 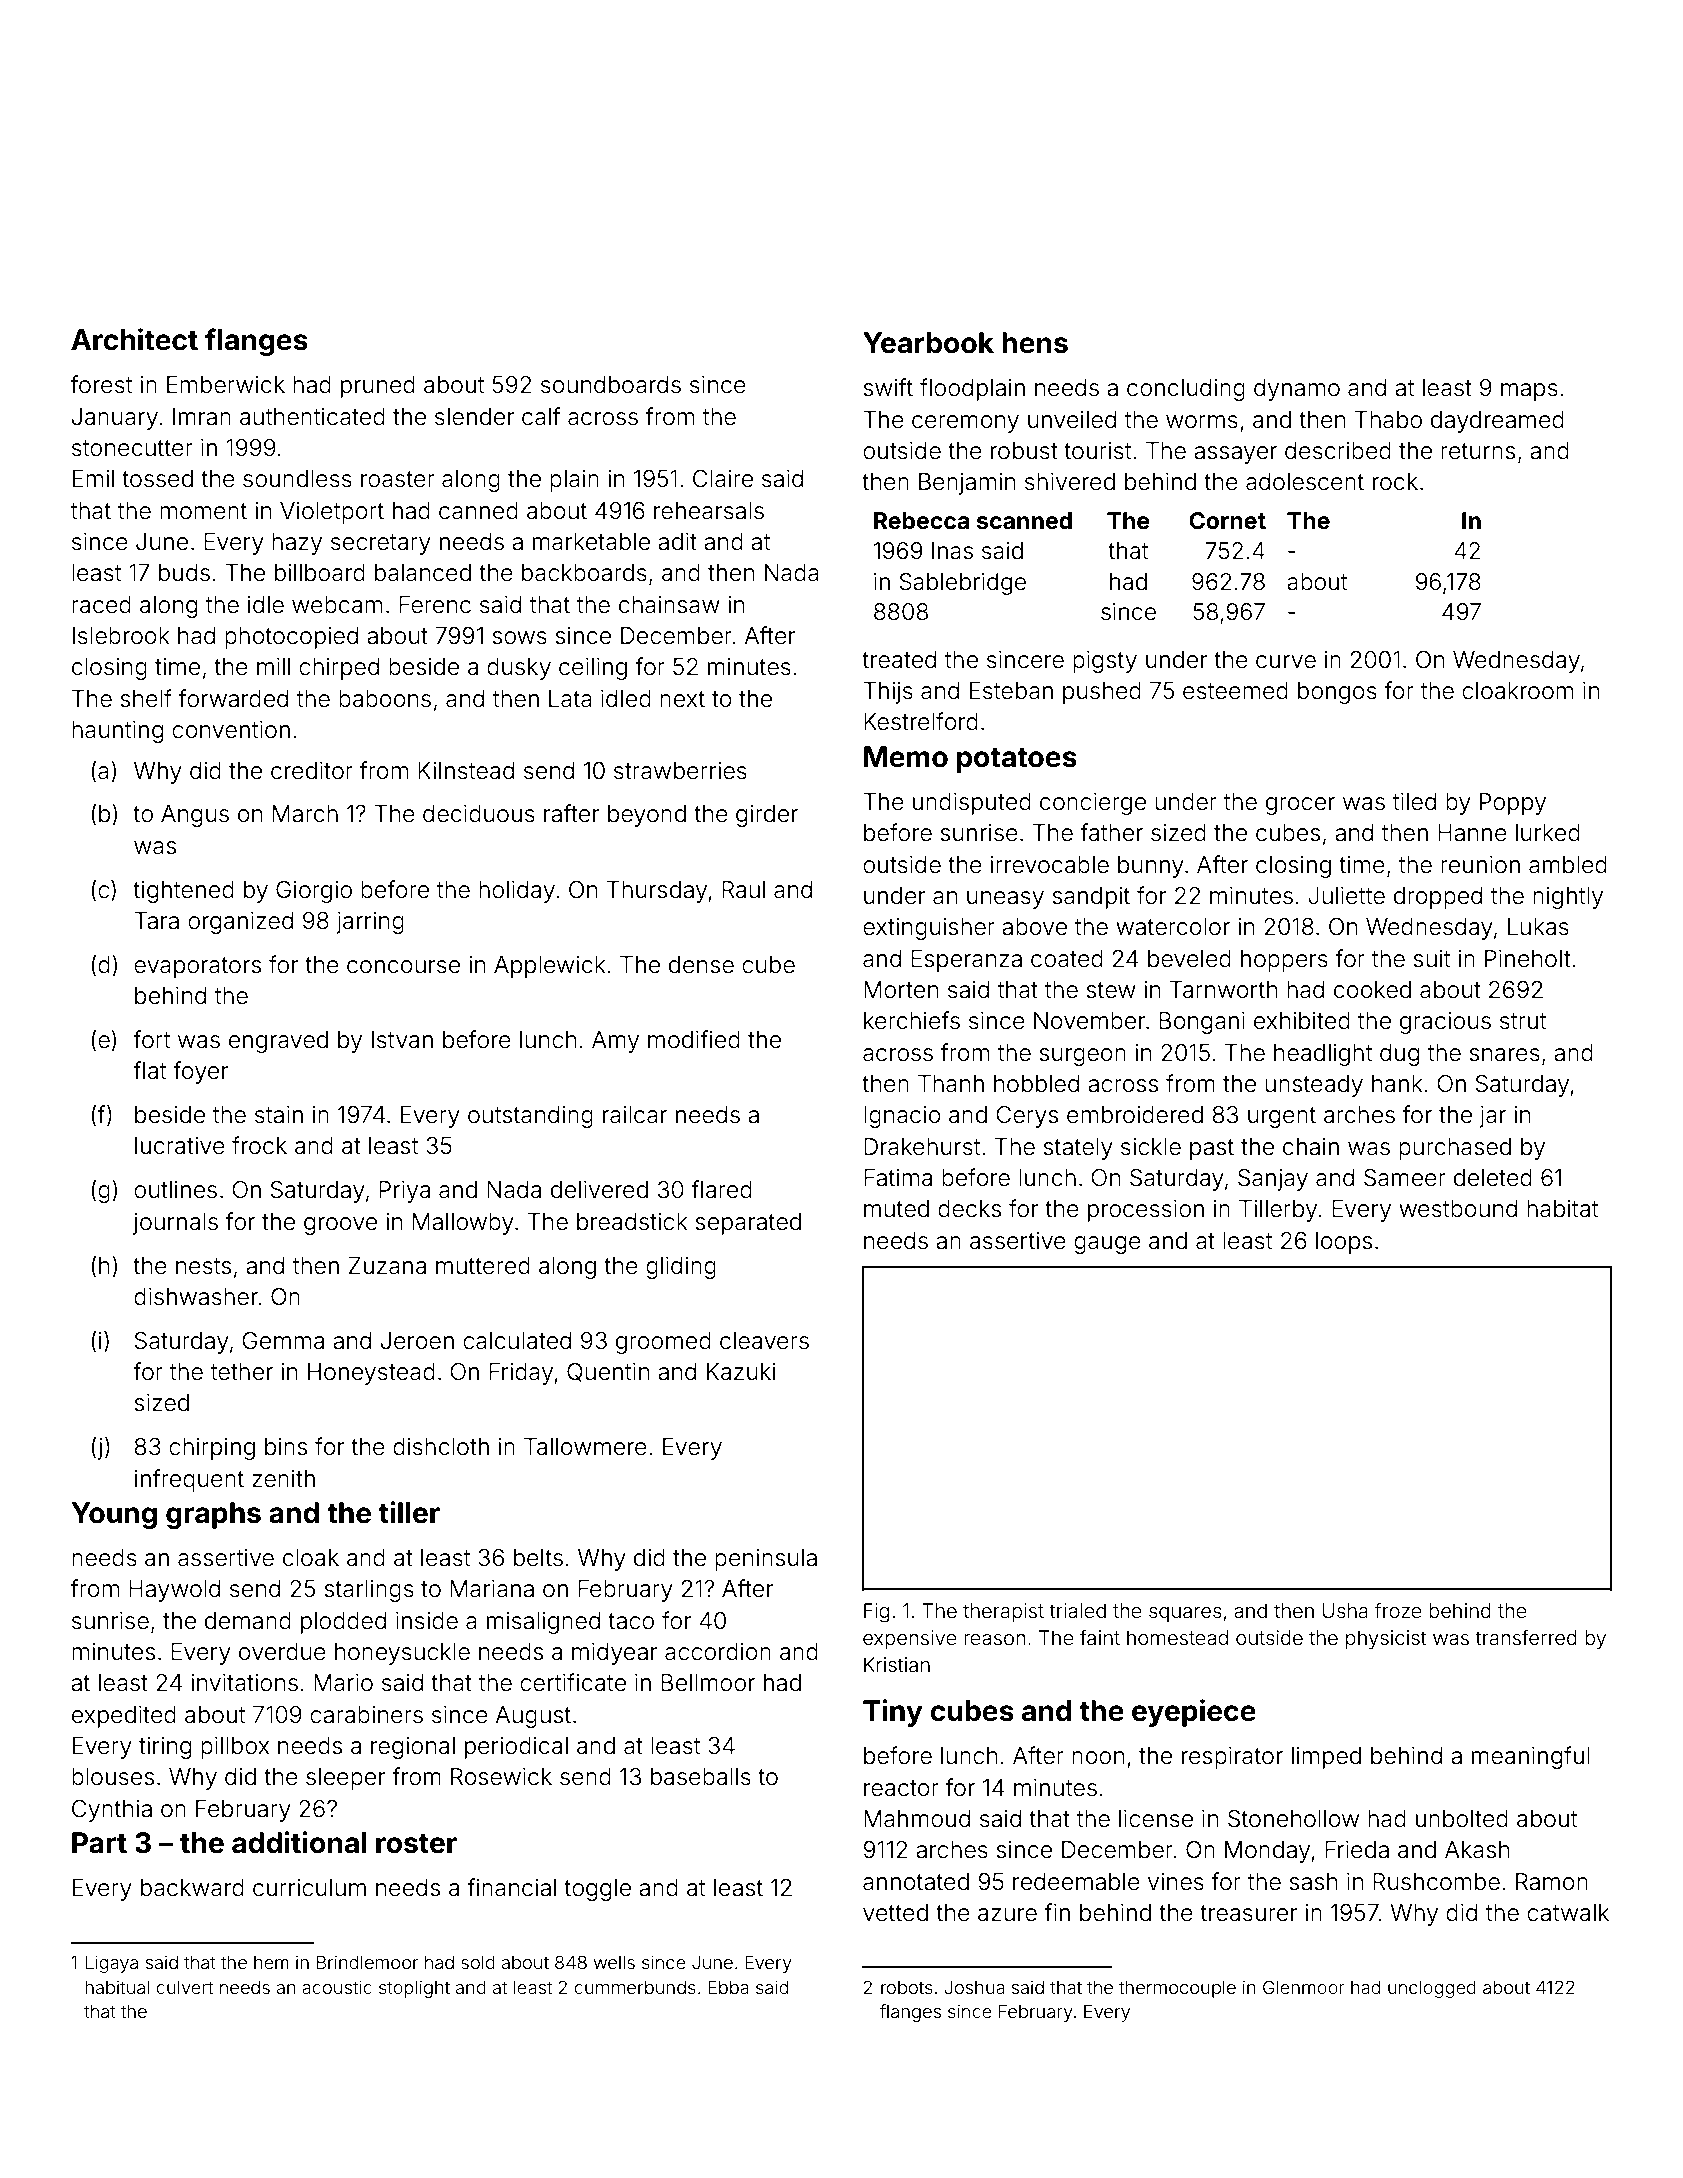 What do you see at coordinates (112, 1964) in the screenshot?
I see `Ligaya` at bounding box center [112, 1964].
